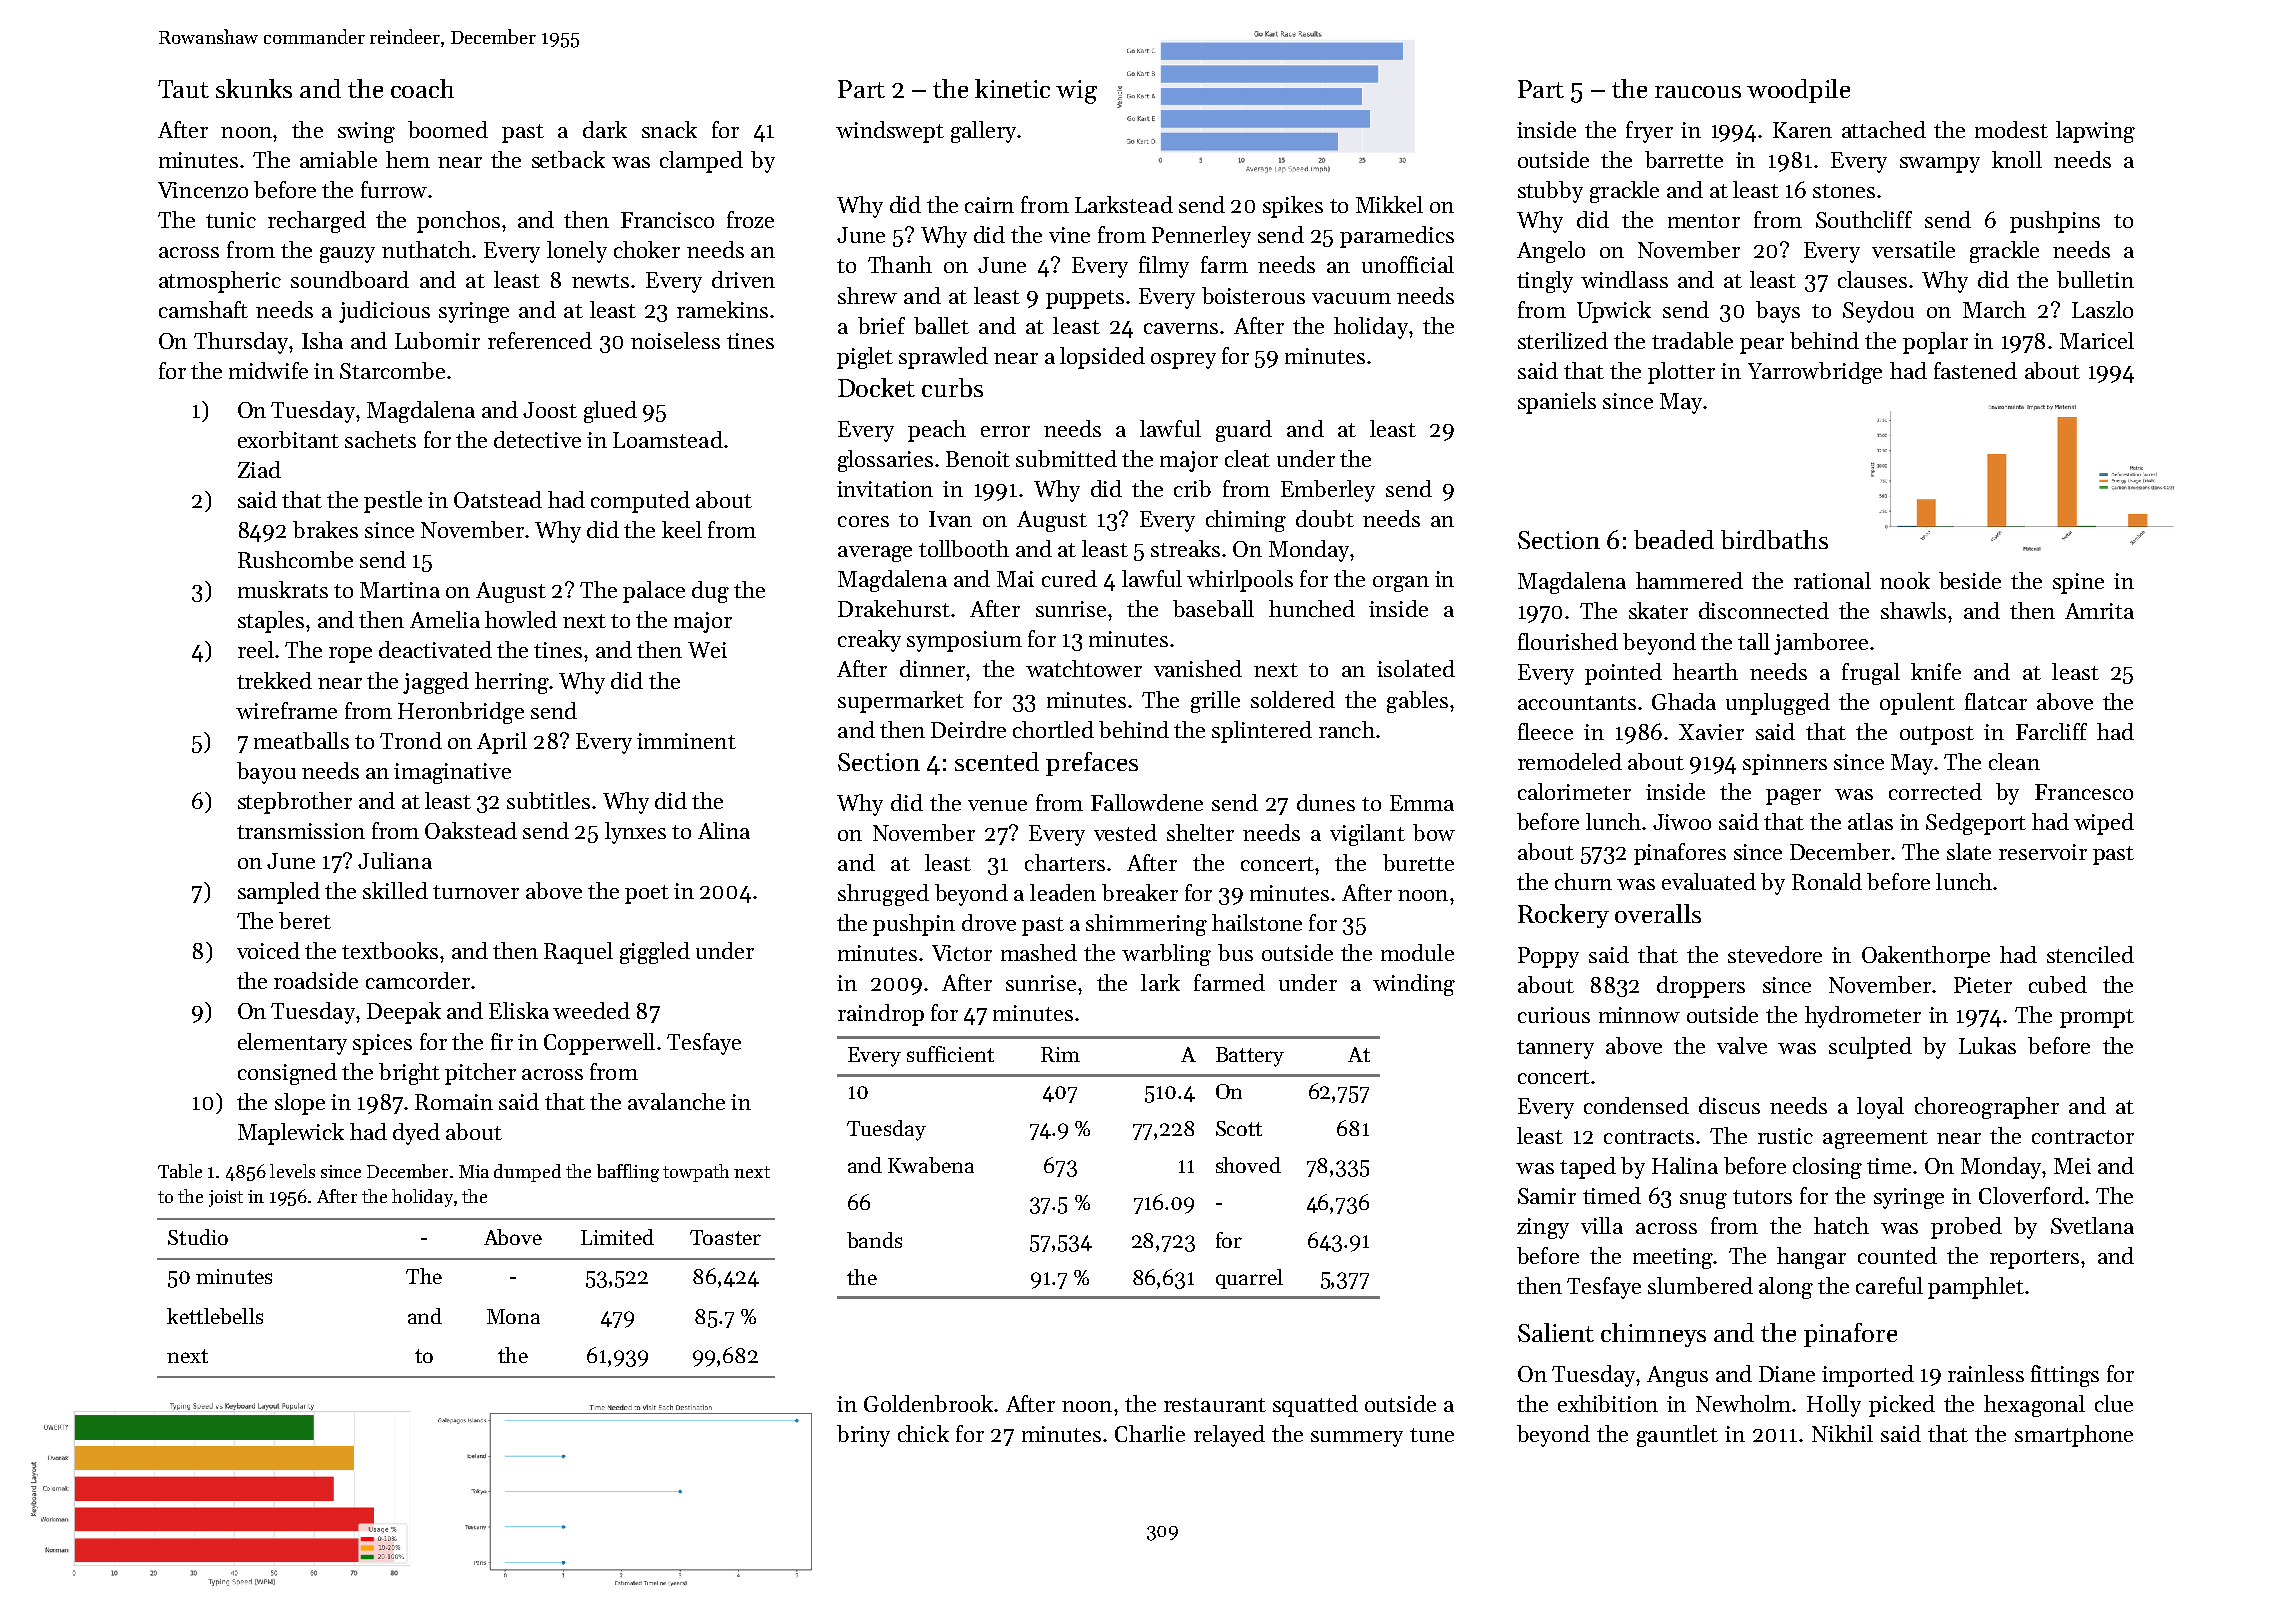 The width and height of the screenshot is (2292, 1620). What do you see at coordinates (964, 641) in the screenshot?
I see `symposium` at bounding box center [964, 641].
